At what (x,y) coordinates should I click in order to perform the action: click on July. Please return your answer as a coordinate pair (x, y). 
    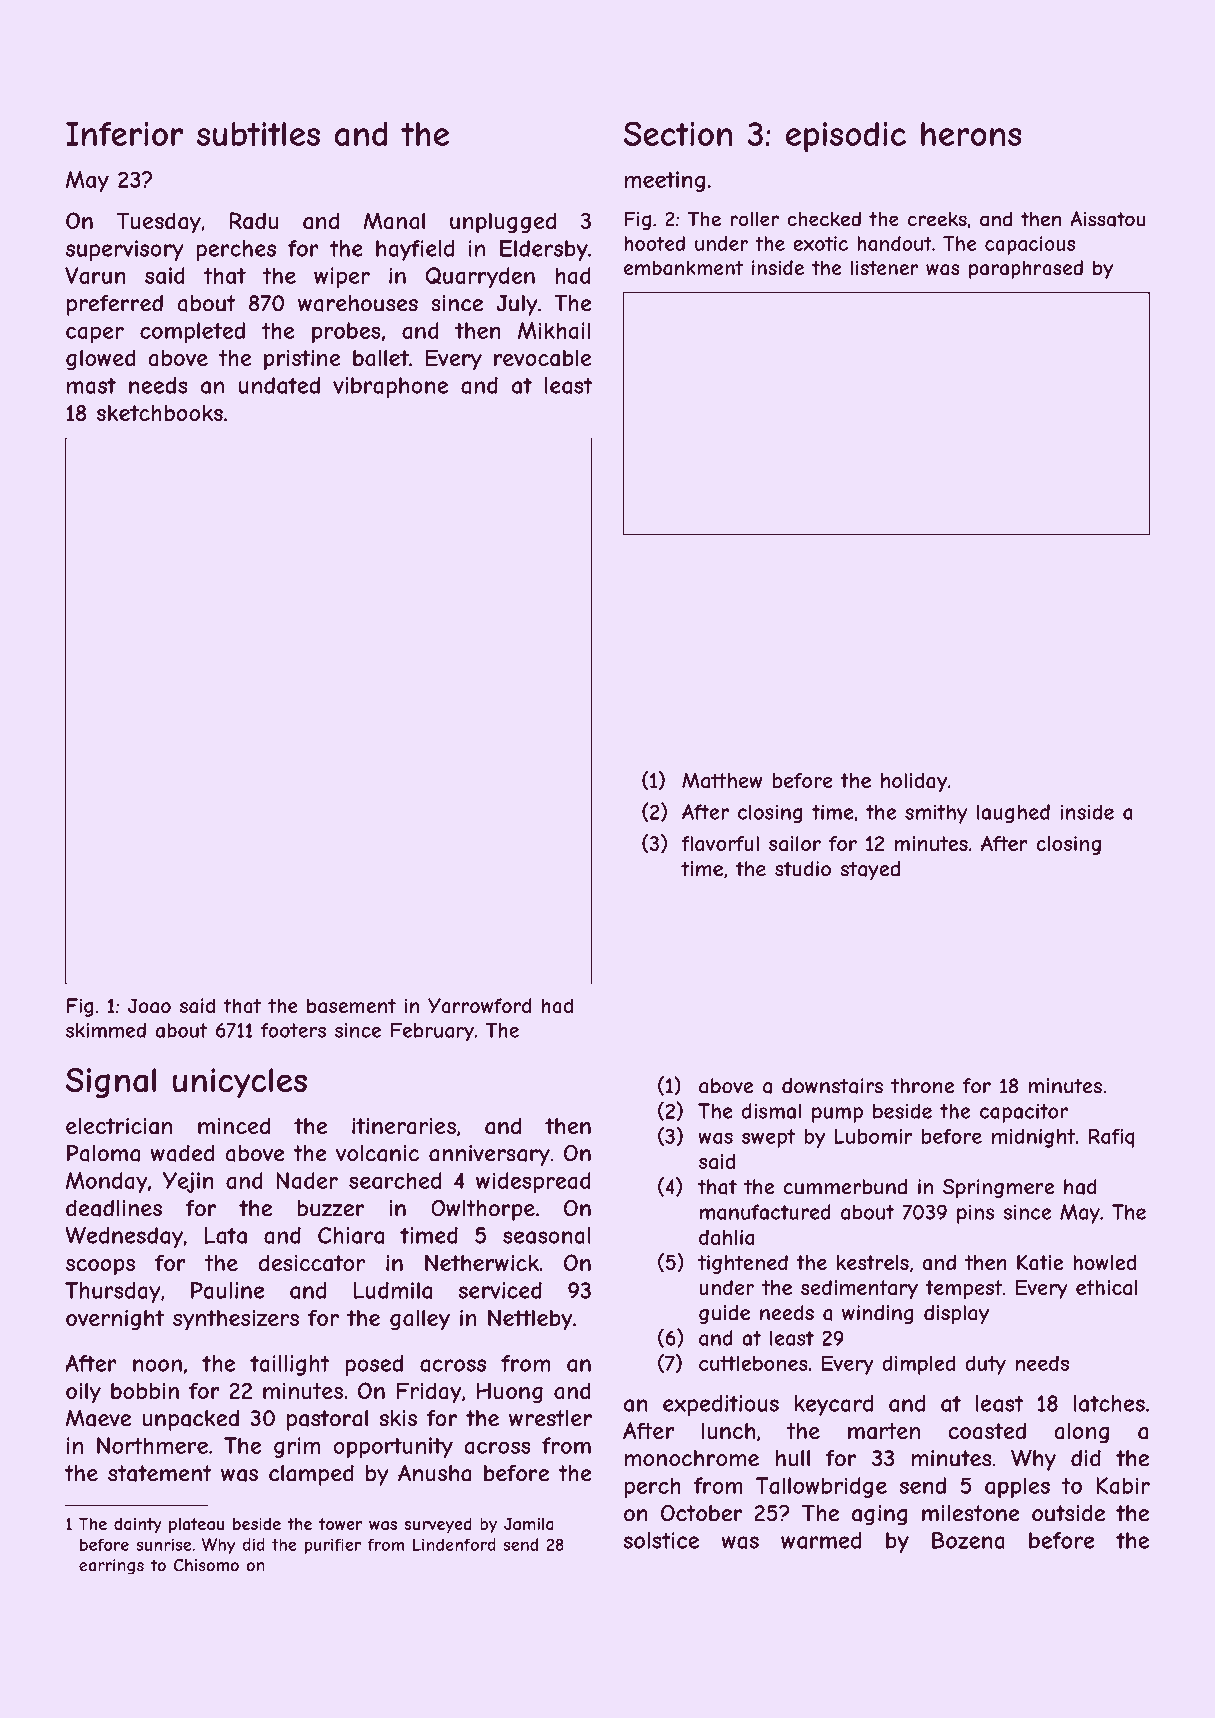
    Looking at the image, I should click on (517, 305).
